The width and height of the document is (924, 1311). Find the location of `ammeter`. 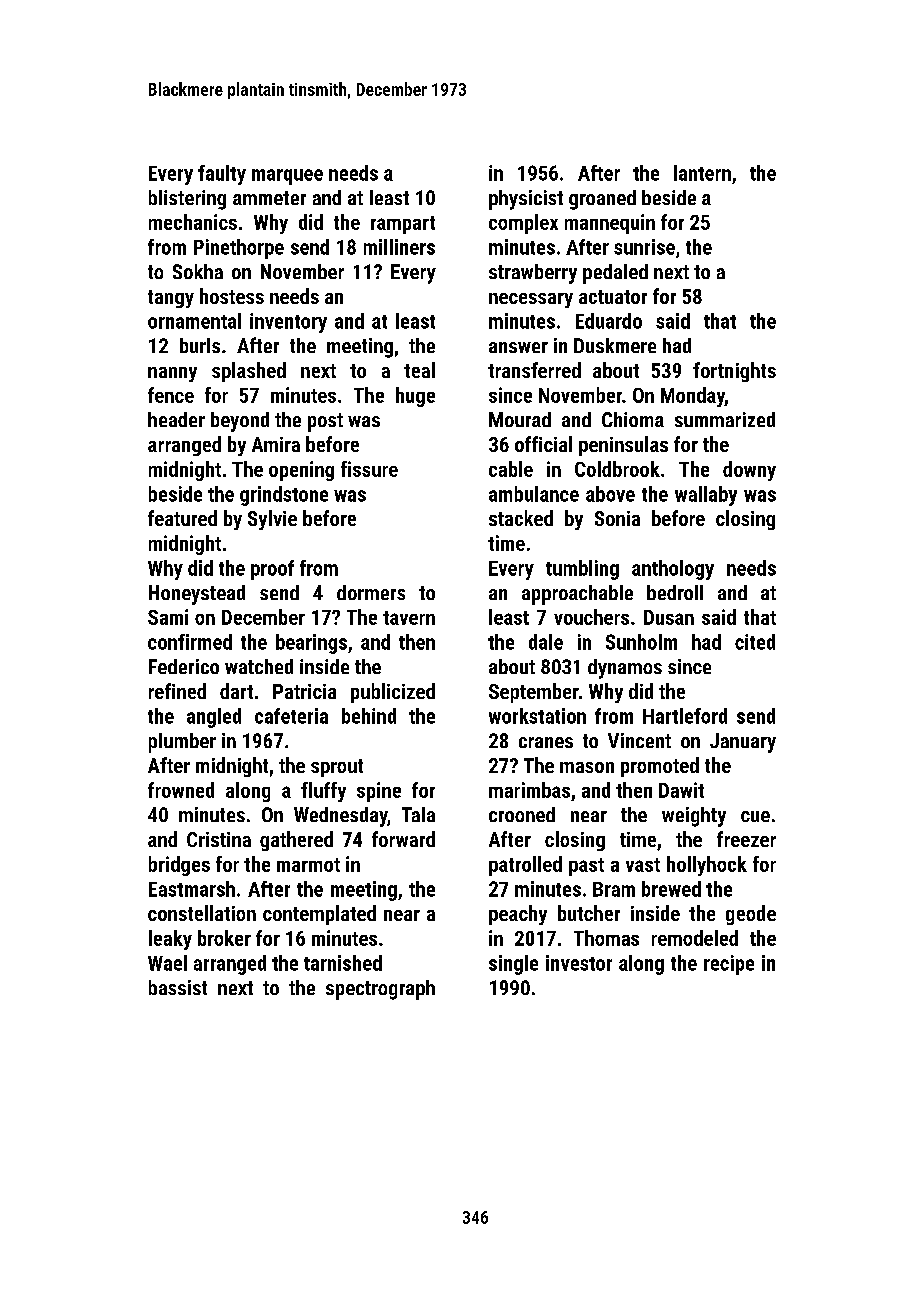

ammeter is located at coordinates (269, 198).
